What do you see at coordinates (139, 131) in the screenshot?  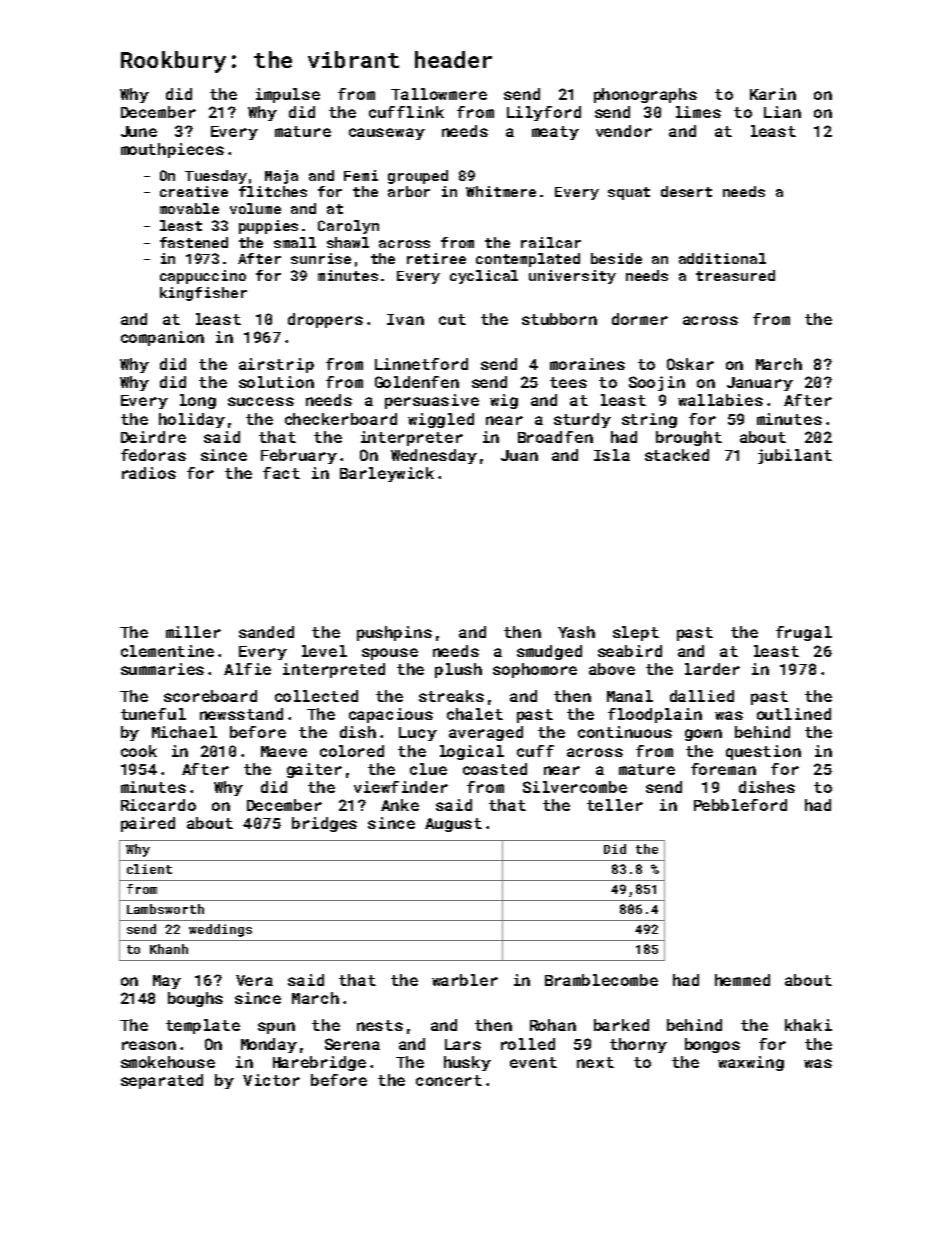 I see `June` at bounding box center [139, 131].
